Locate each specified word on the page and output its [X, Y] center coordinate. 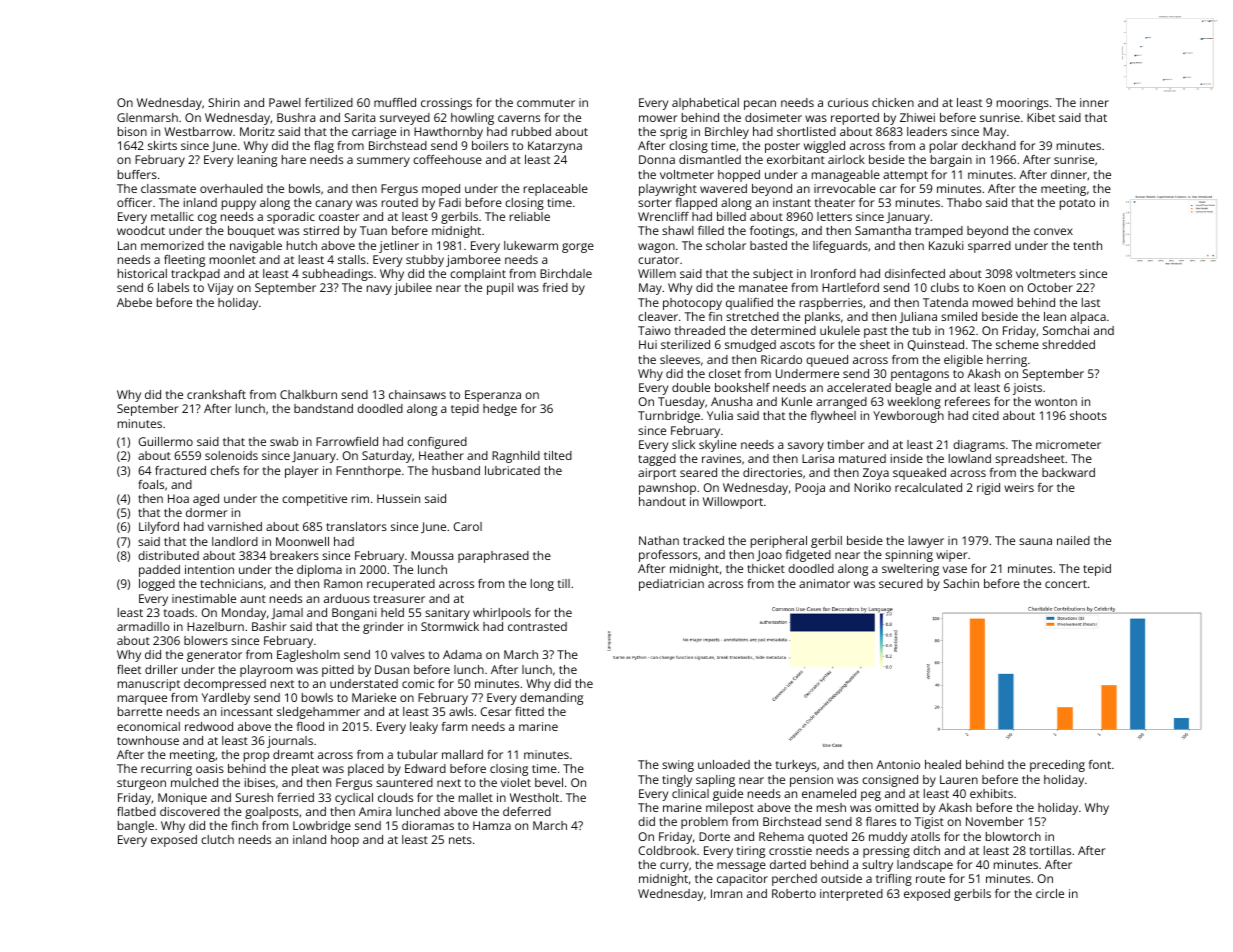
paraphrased [493, 557]
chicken [893, 102]
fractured [180, 470]
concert [1066, 584]
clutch [217, 839]
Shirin [224, 102]
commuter [546, 103]
